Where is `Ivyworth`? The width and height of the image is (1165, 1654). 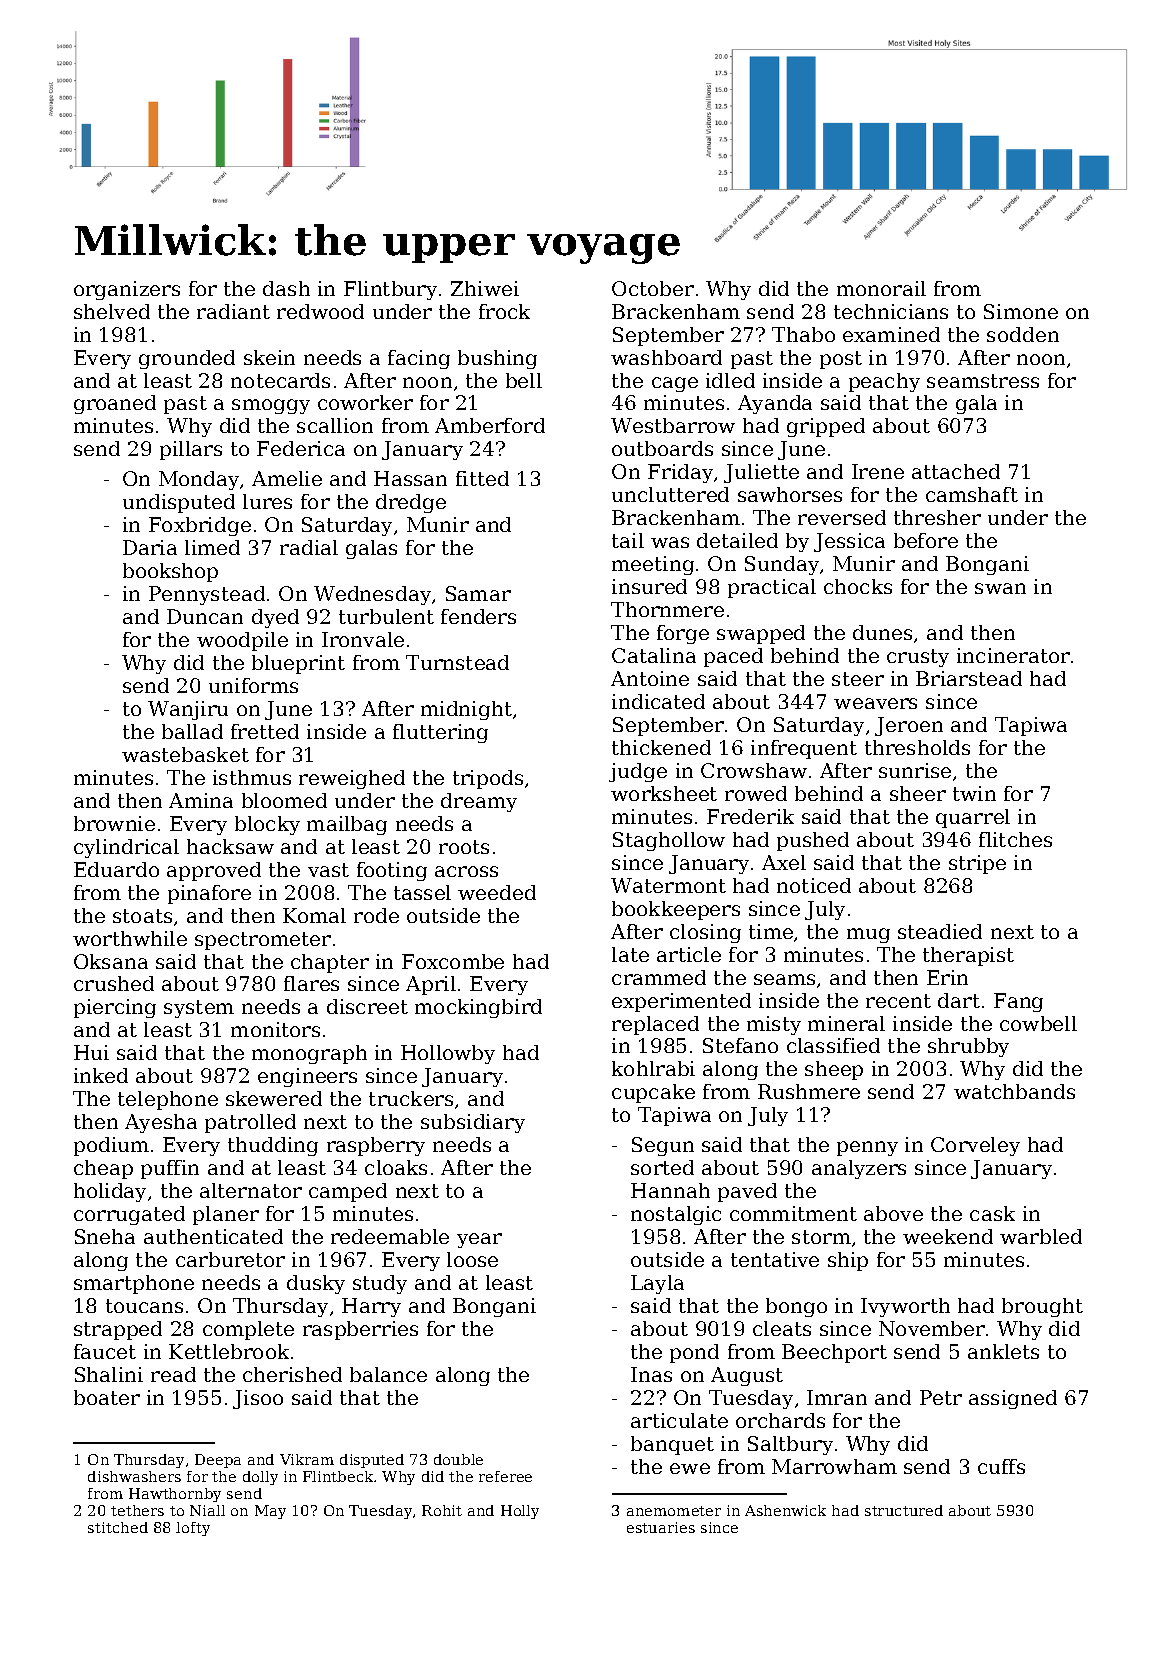 Ivyworth is located at coordinates (905, 1307).
